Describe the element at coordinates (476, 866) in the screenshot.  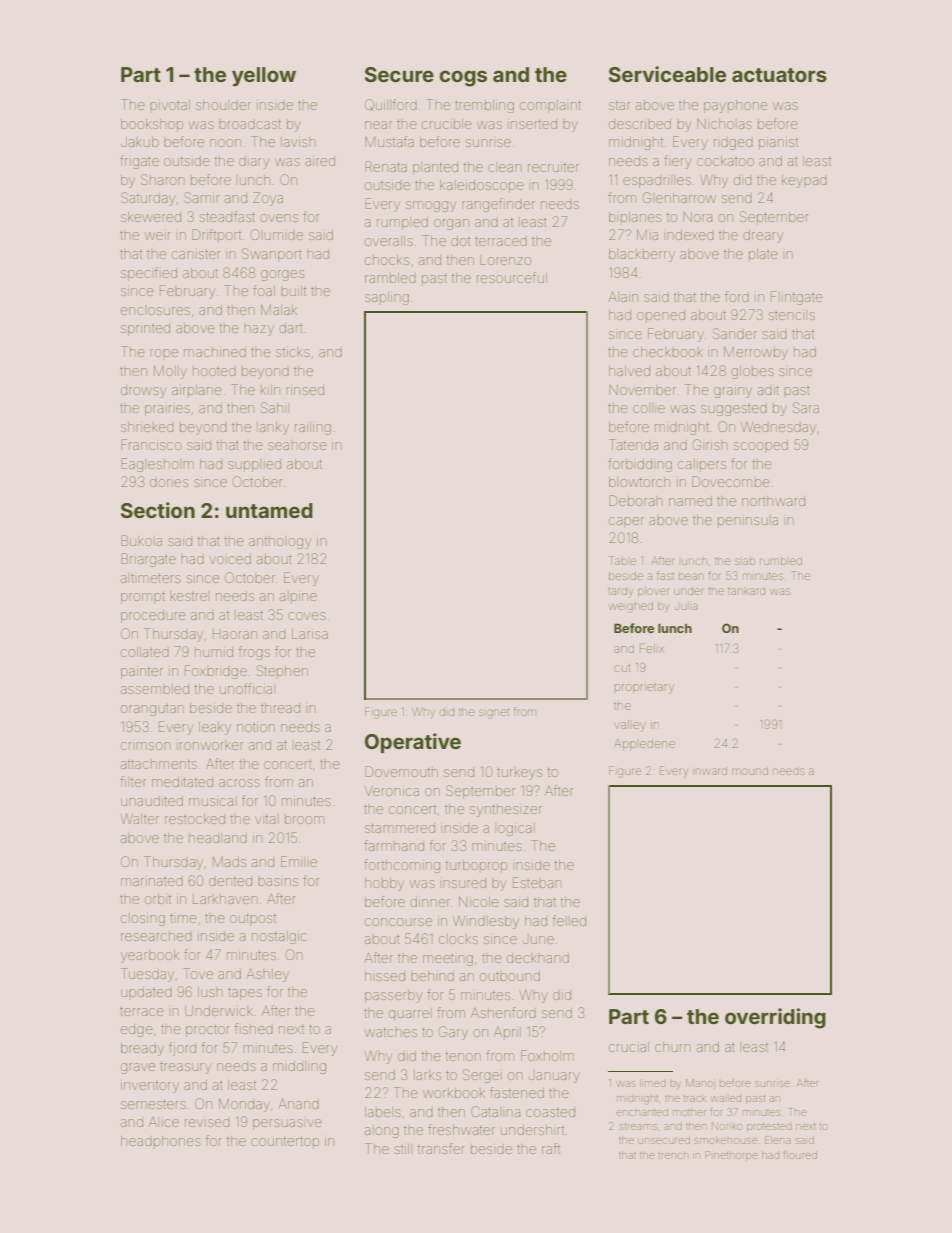
I see `turboprop` at that location.
